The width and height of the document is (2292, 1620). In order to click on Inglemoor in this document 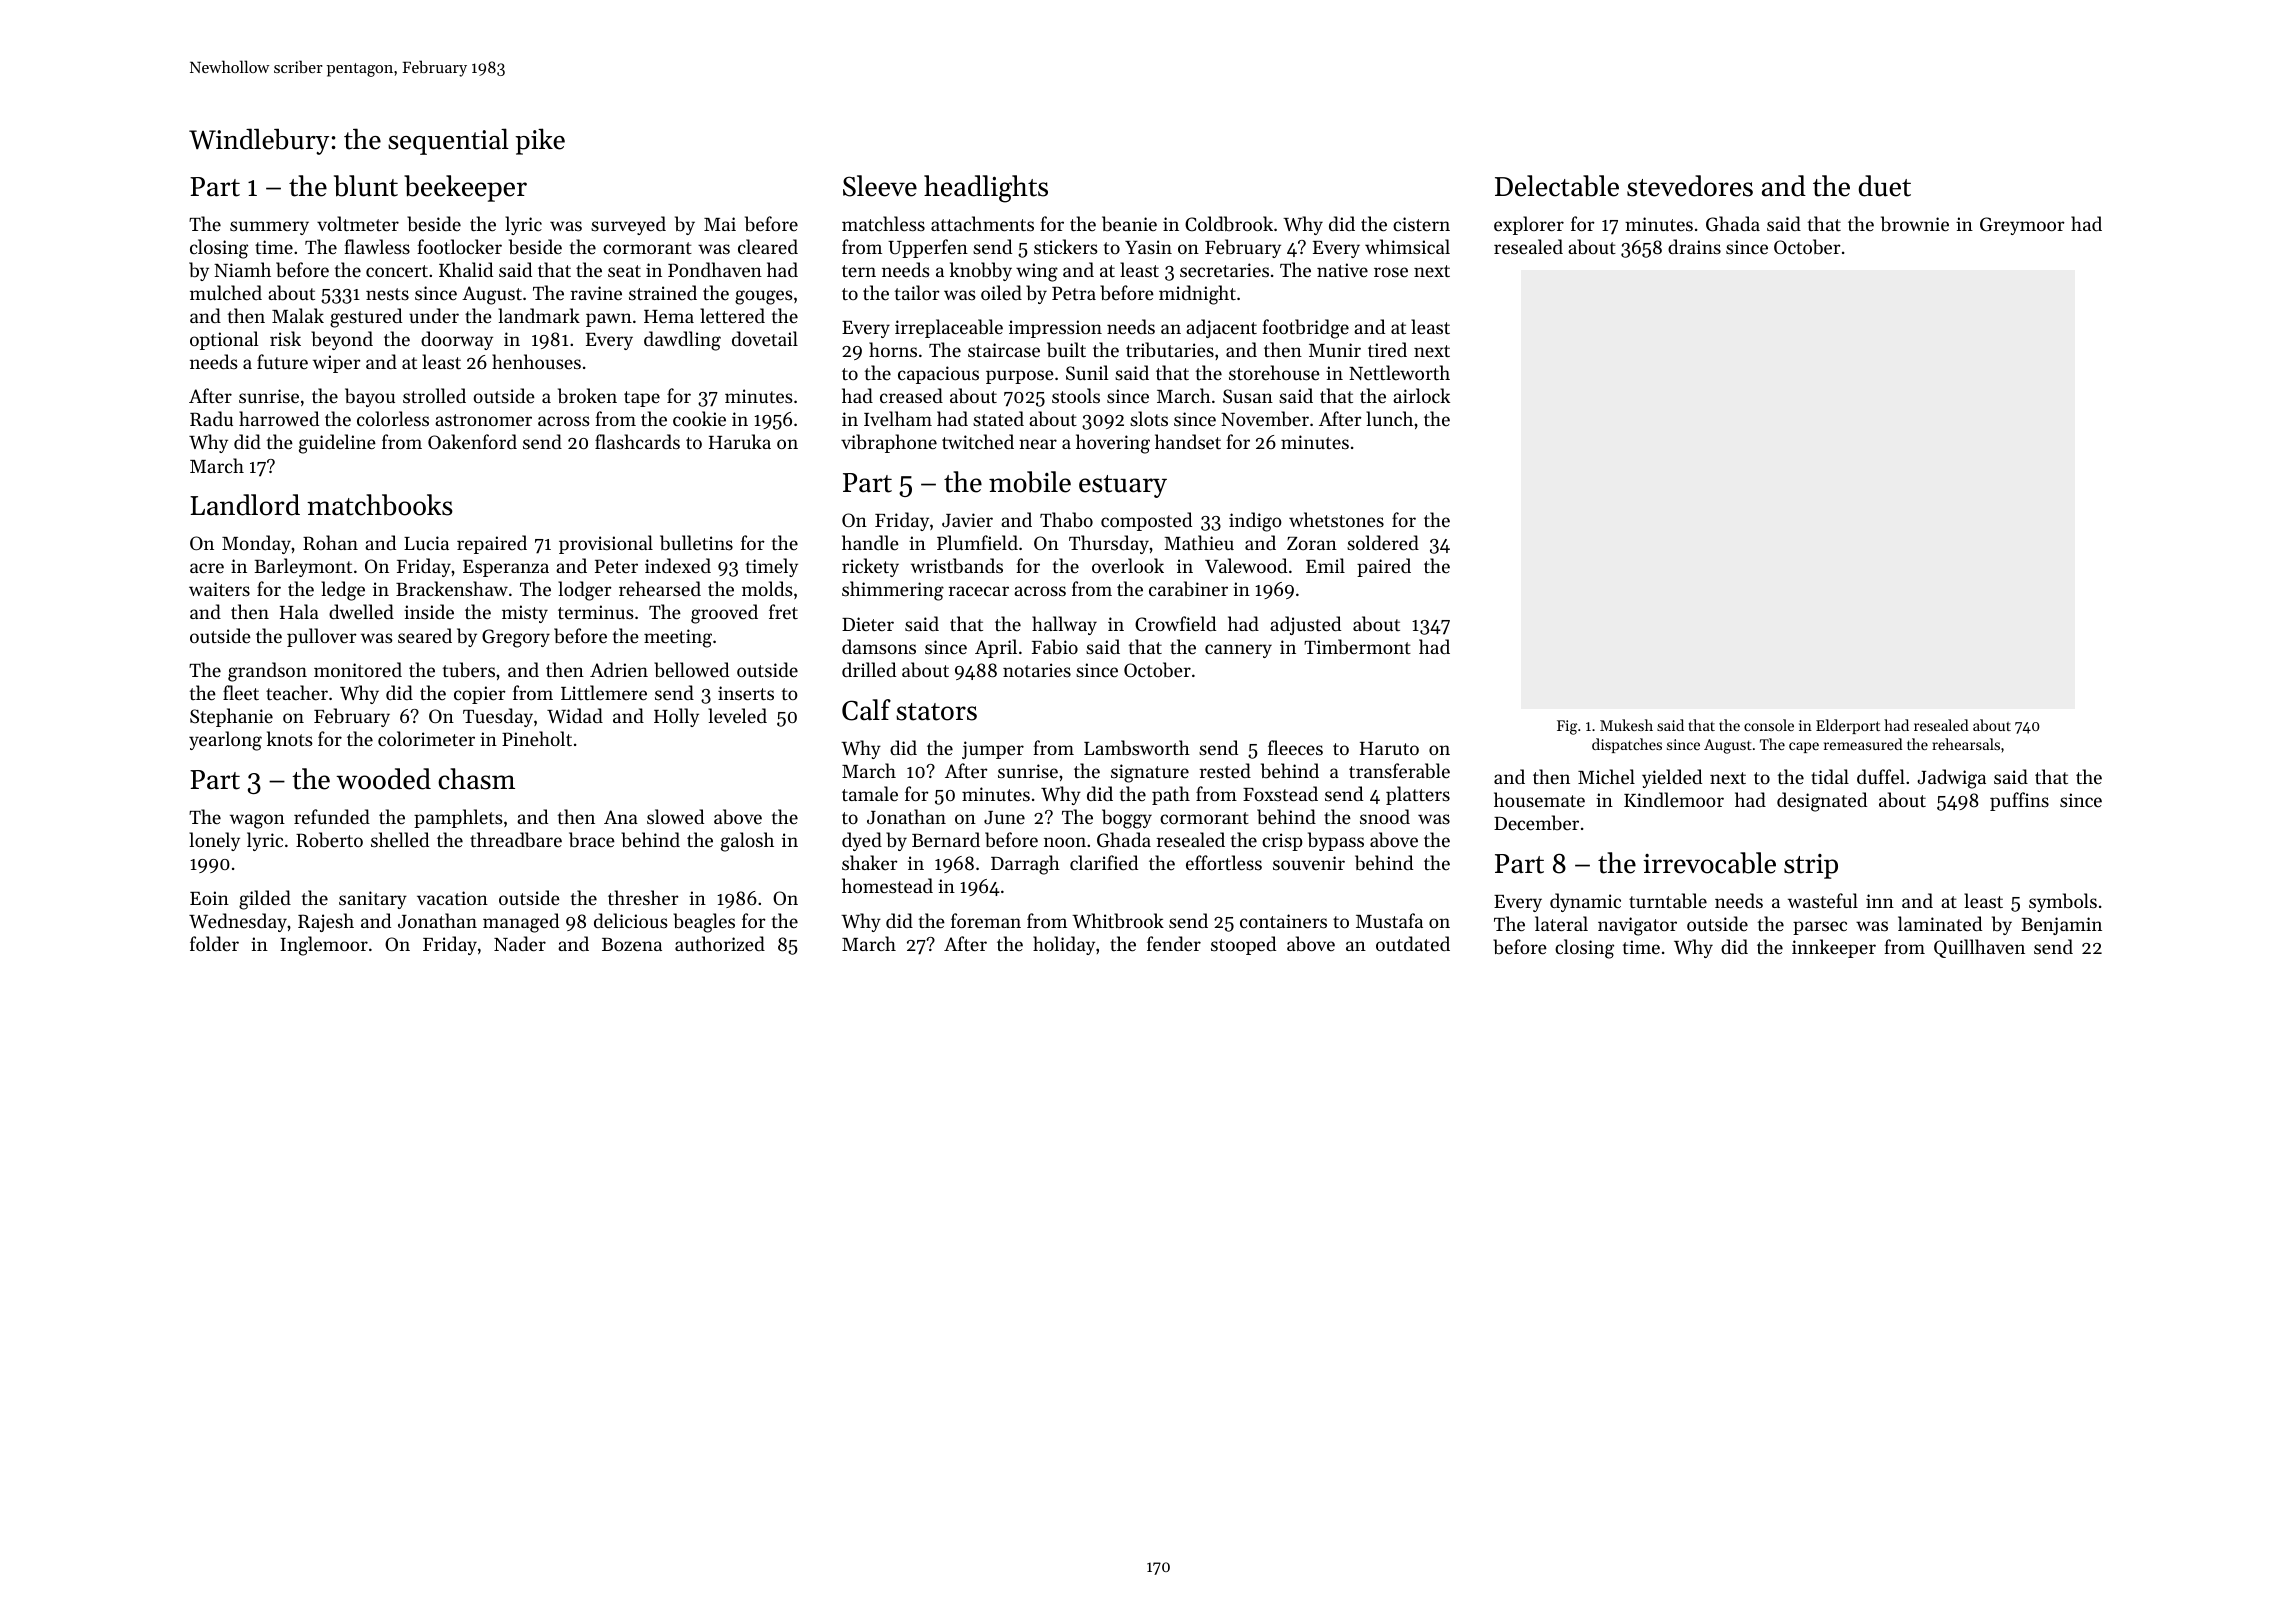, I will do `click(324, 946)`.
